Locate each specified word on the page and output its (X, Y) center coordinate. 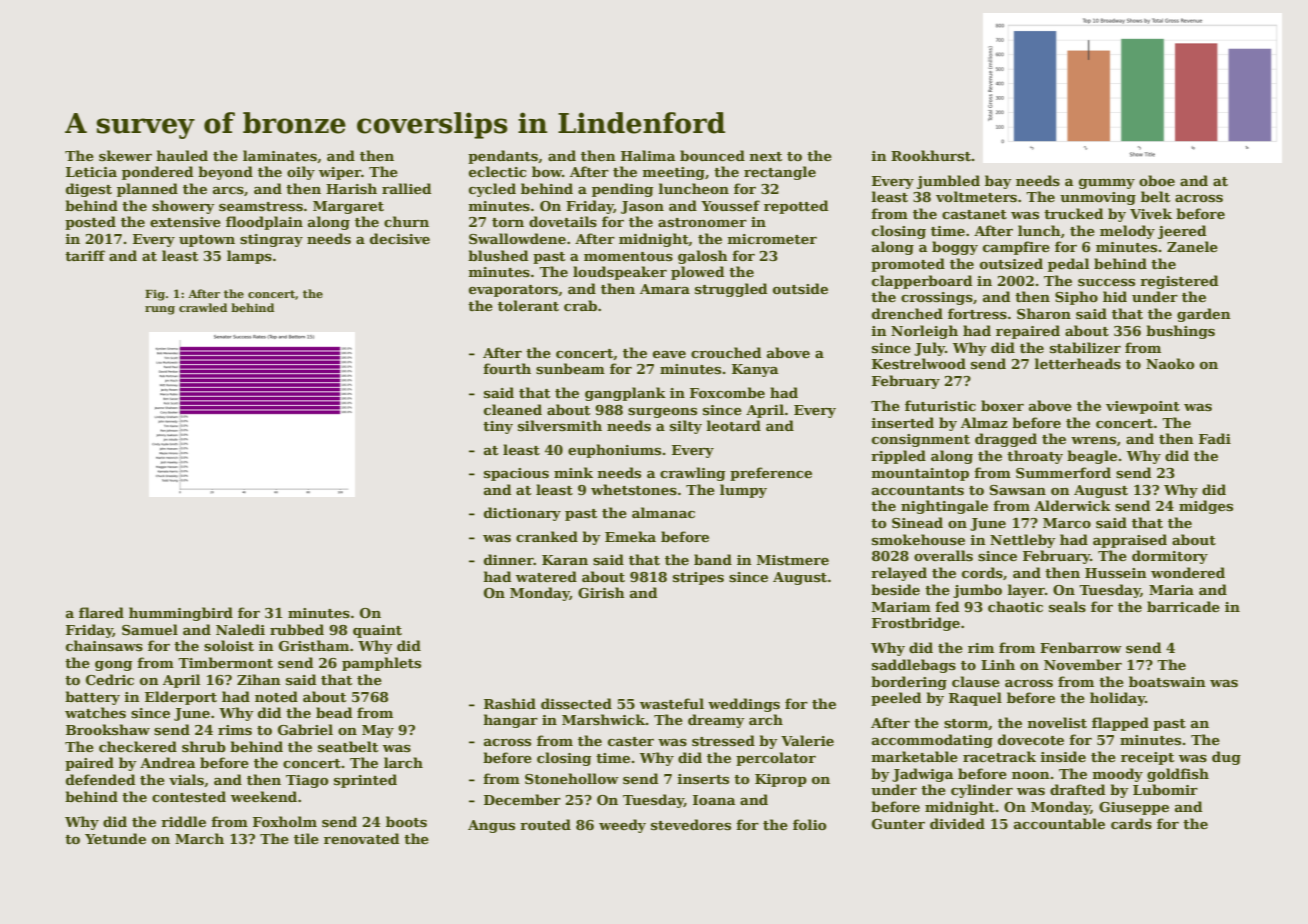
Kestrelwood (919, 363)
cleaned (513, 409)
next (766, 156)
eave (669, 354)
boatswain (1167, 681)
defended (100, 779)
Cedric (110, 679)
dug (1226, 758)
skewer (125, 155)
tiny (498, 427)
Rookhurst (931, 155)
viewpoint (1143, 407)
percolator (776, 759)
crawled (203, 307)
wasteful (672, 703)
